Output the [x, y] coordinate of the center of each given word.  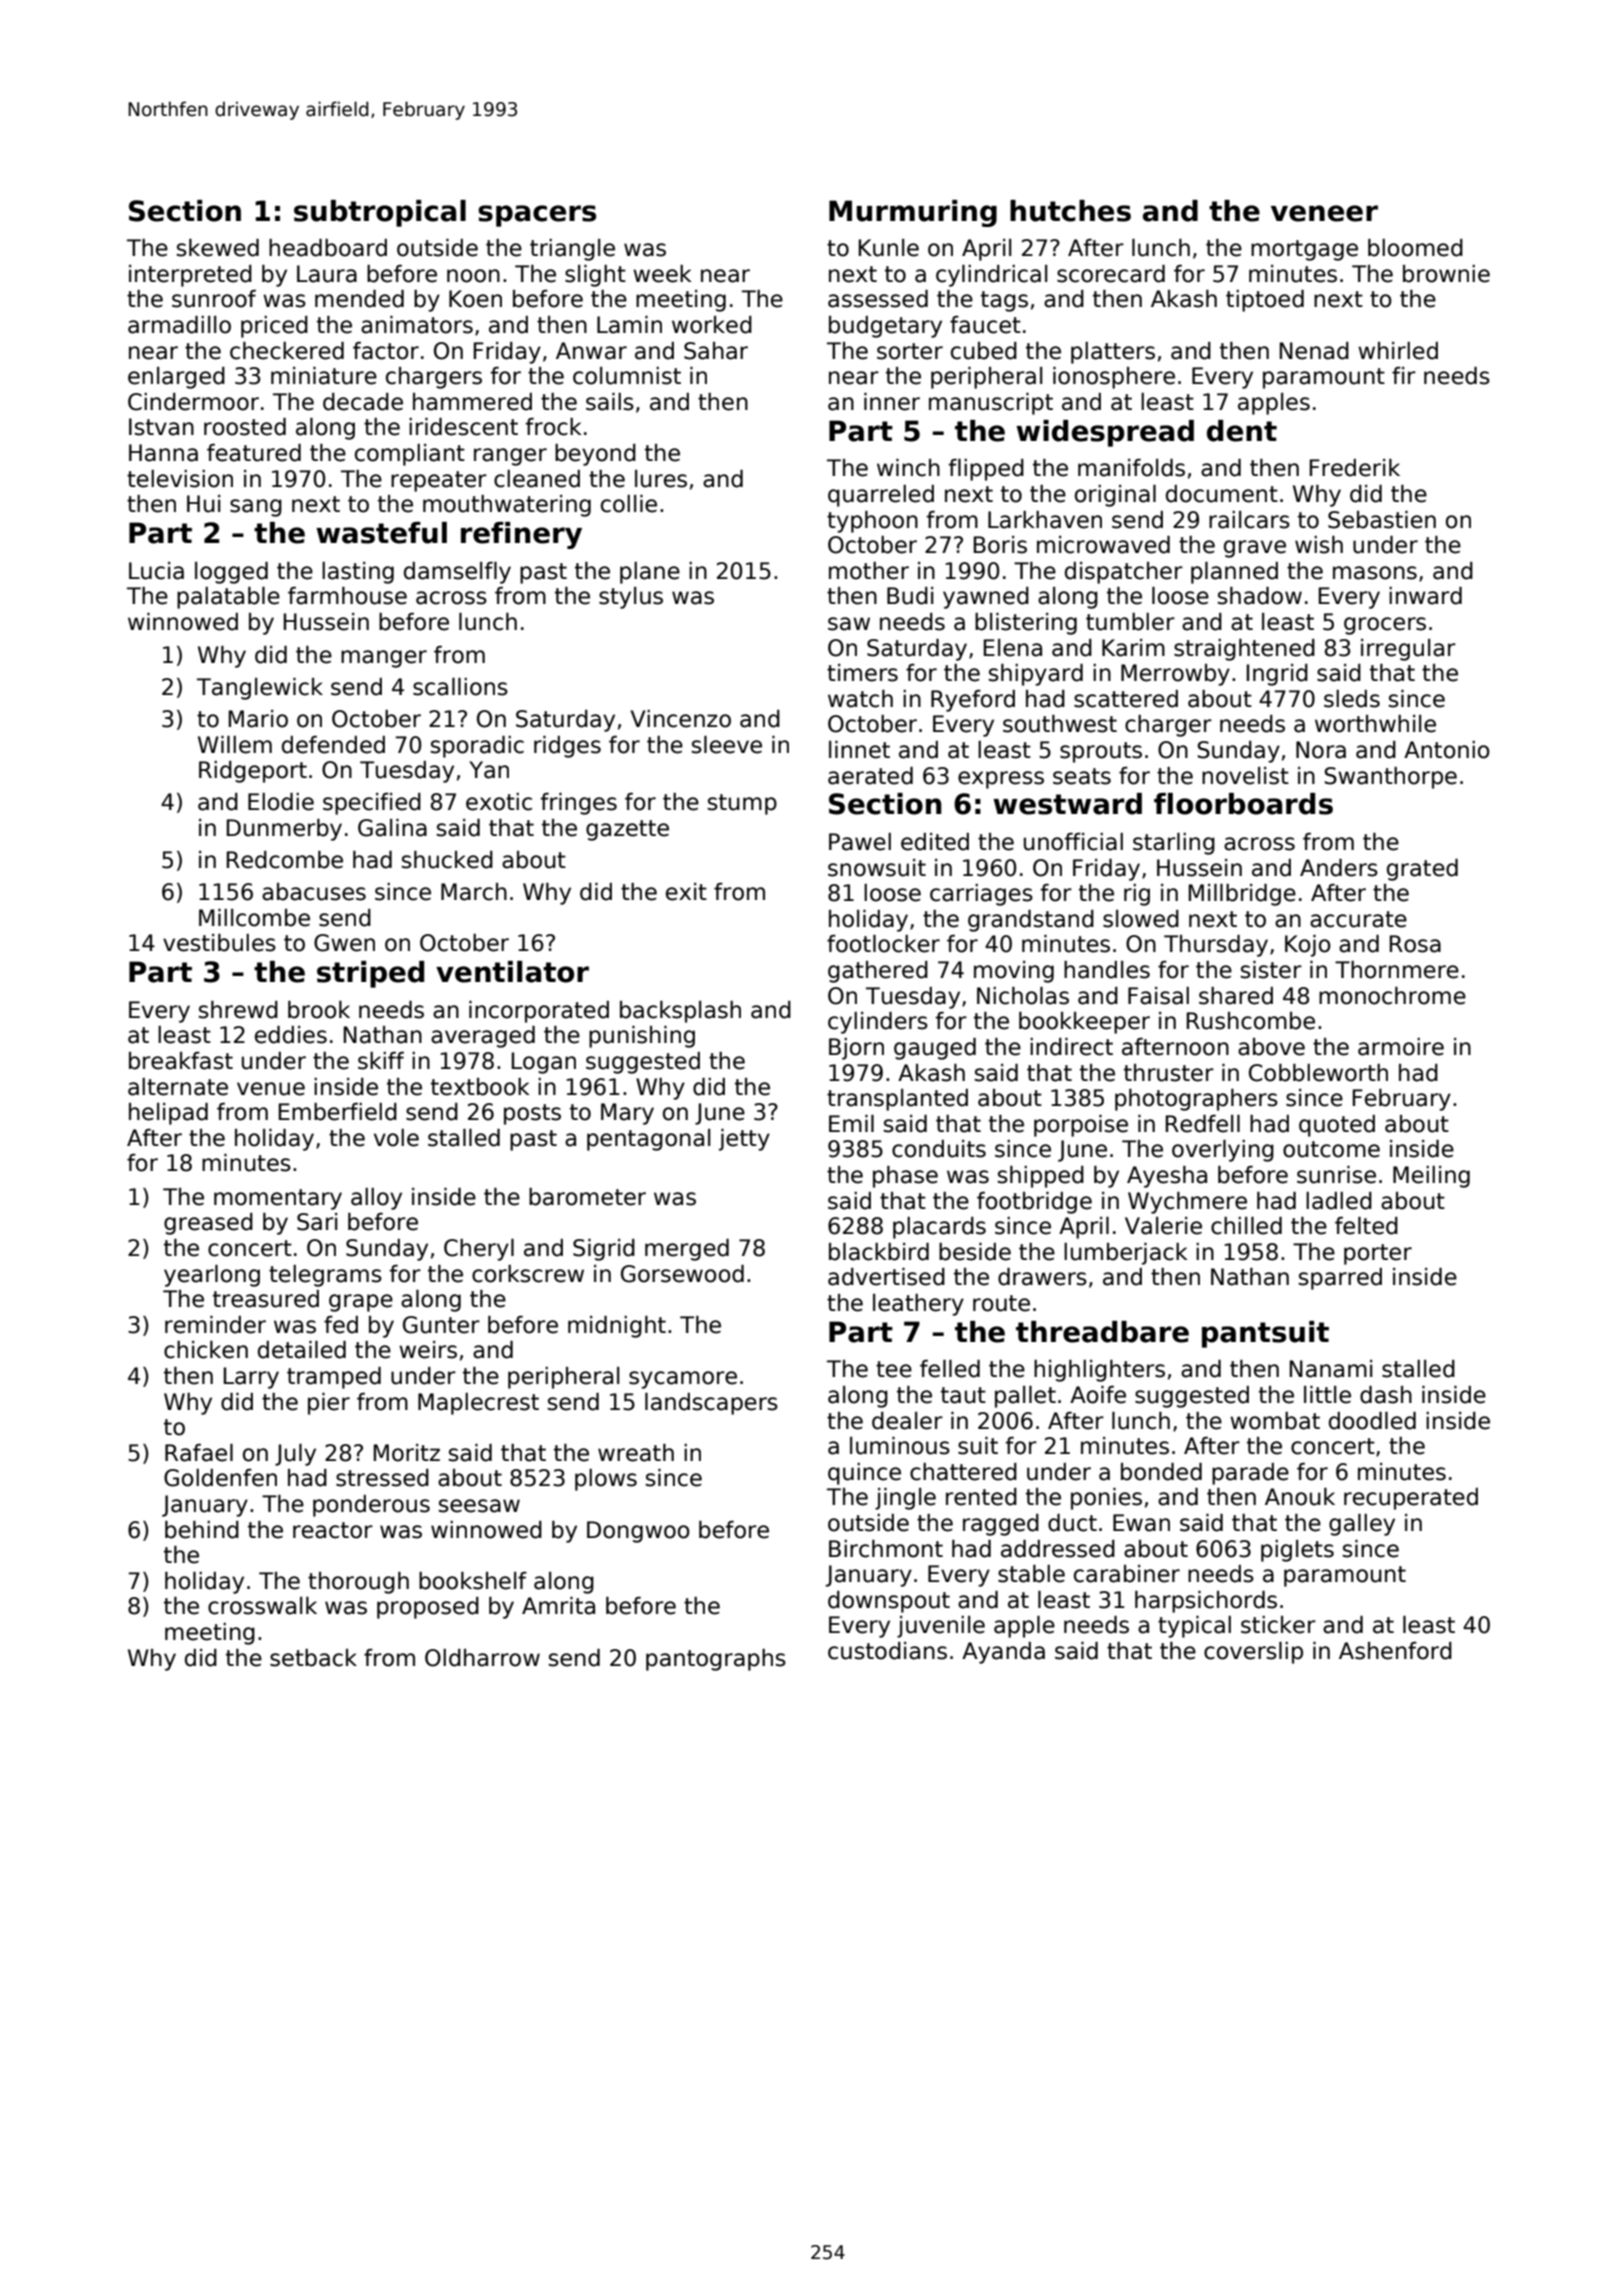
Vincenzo [681, 719]
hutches [1070, 211]
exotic [499, 802]
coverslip [1253, 1653]
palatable [228, 598]
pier [329, 1404]
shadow [1260, 596]
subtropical [380, 213]
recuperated [1411, 1499]
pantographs [716, 1660]
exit [686, 892]
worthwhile [1375, 724]
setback [313, 1658]
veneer [1324, 213]
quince [864, 1474]
